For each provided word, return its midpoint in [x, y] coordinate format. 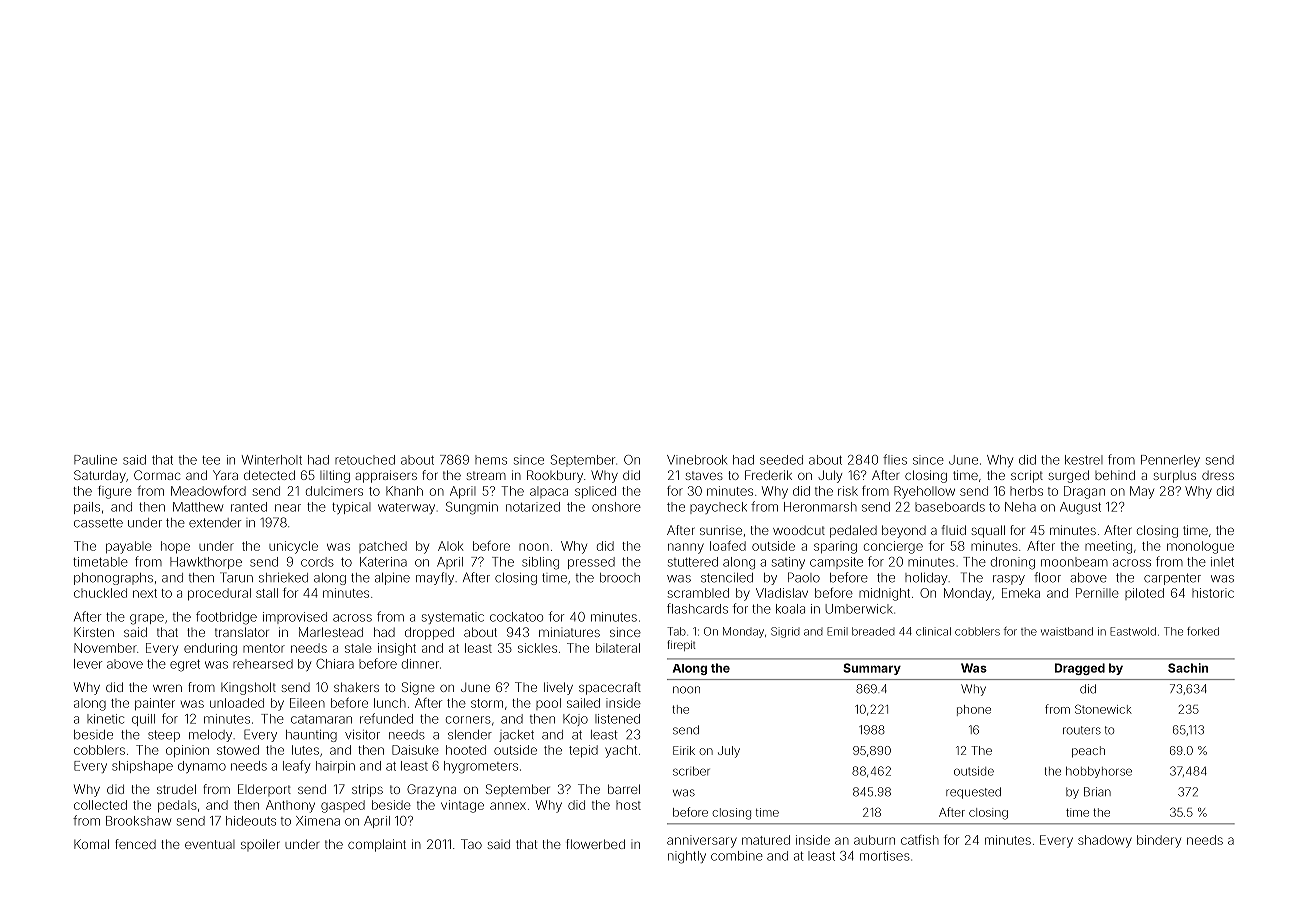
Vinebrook [697, 460]
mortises [885, 856]
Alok [450, 546]
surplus [1175, 477]
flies [895, 459]
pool [548, 704]
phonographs [113, 579]
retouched [365, 460]
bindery [1159, 841]
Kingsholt [248, 688]
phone [974, 710]
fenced [135, 844]
